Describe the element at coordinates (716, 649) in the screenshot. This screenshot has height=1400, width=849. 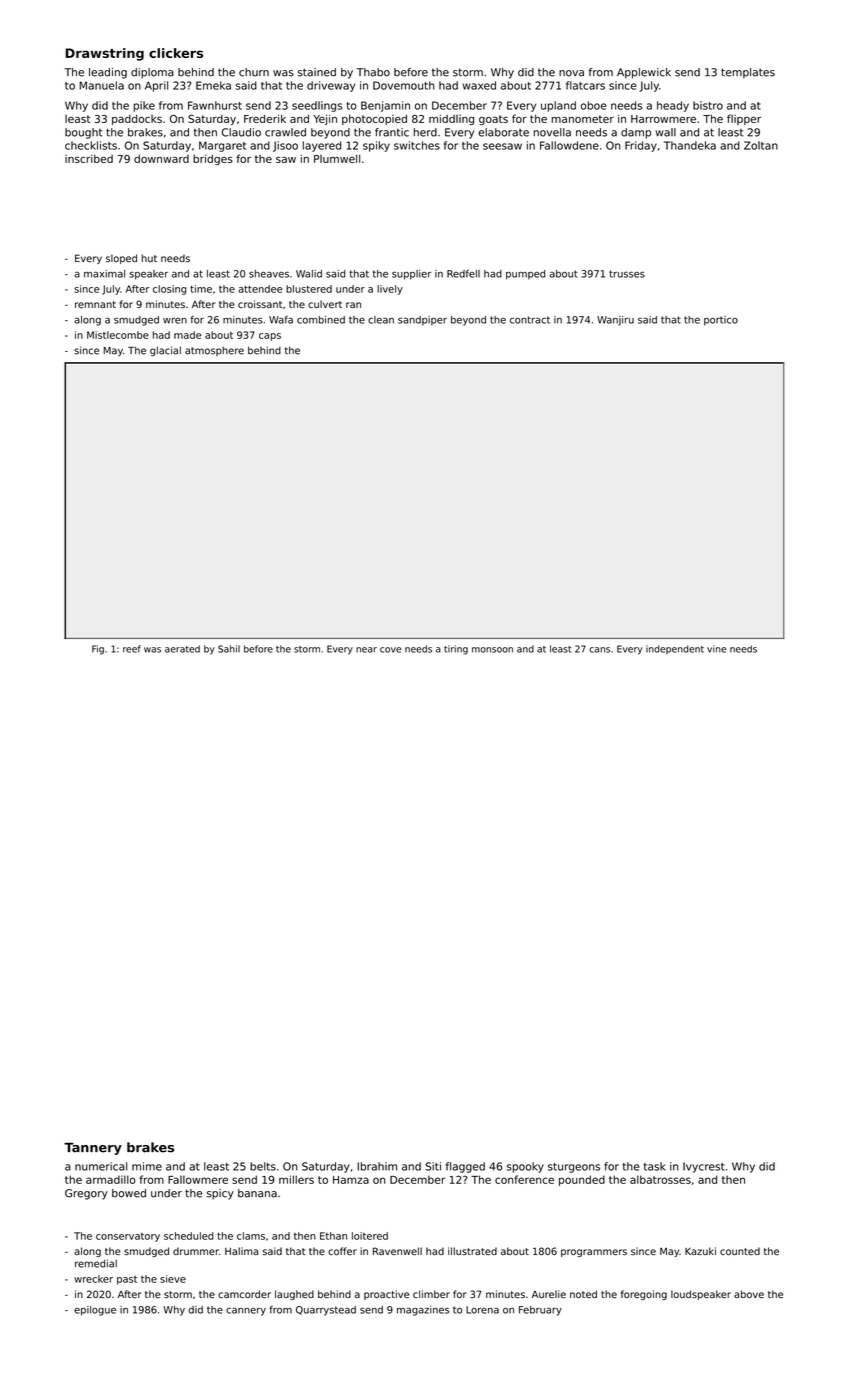
I see `vine` at that location.
